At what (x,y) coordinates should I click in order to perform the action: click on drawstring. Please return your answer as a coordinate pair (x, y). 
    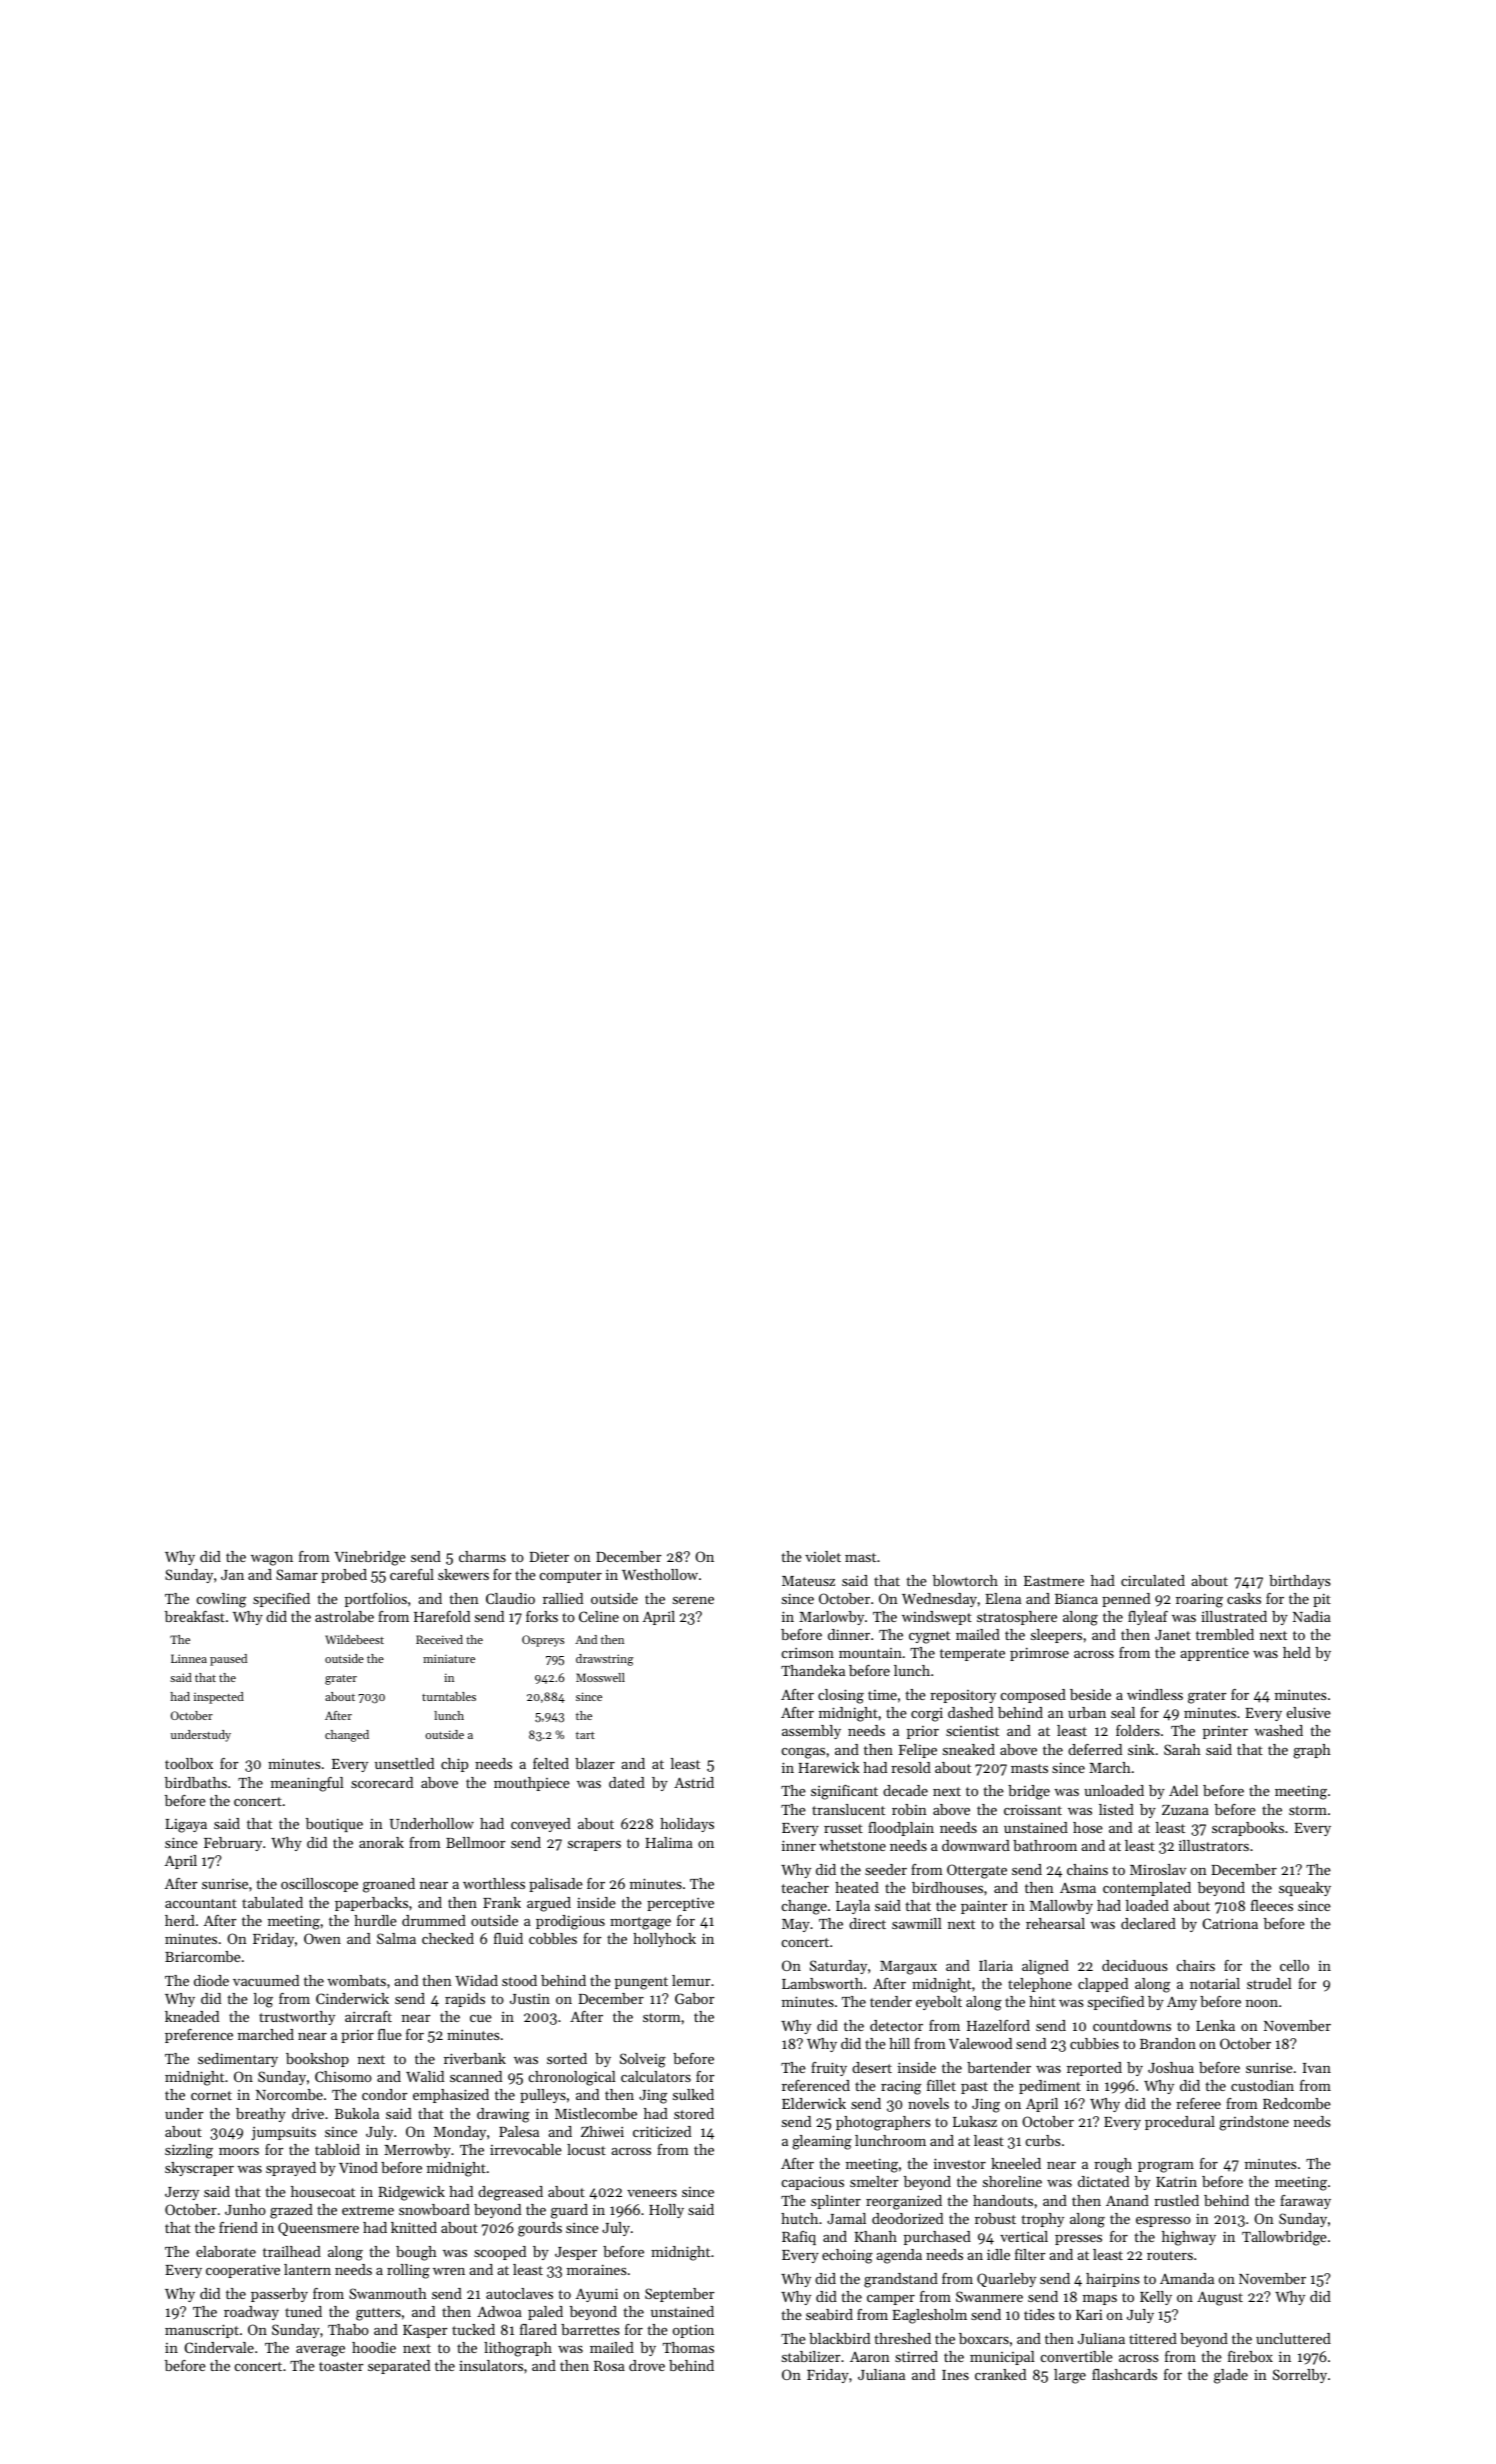
    Looking at the image, I should click on (604, 1660).
